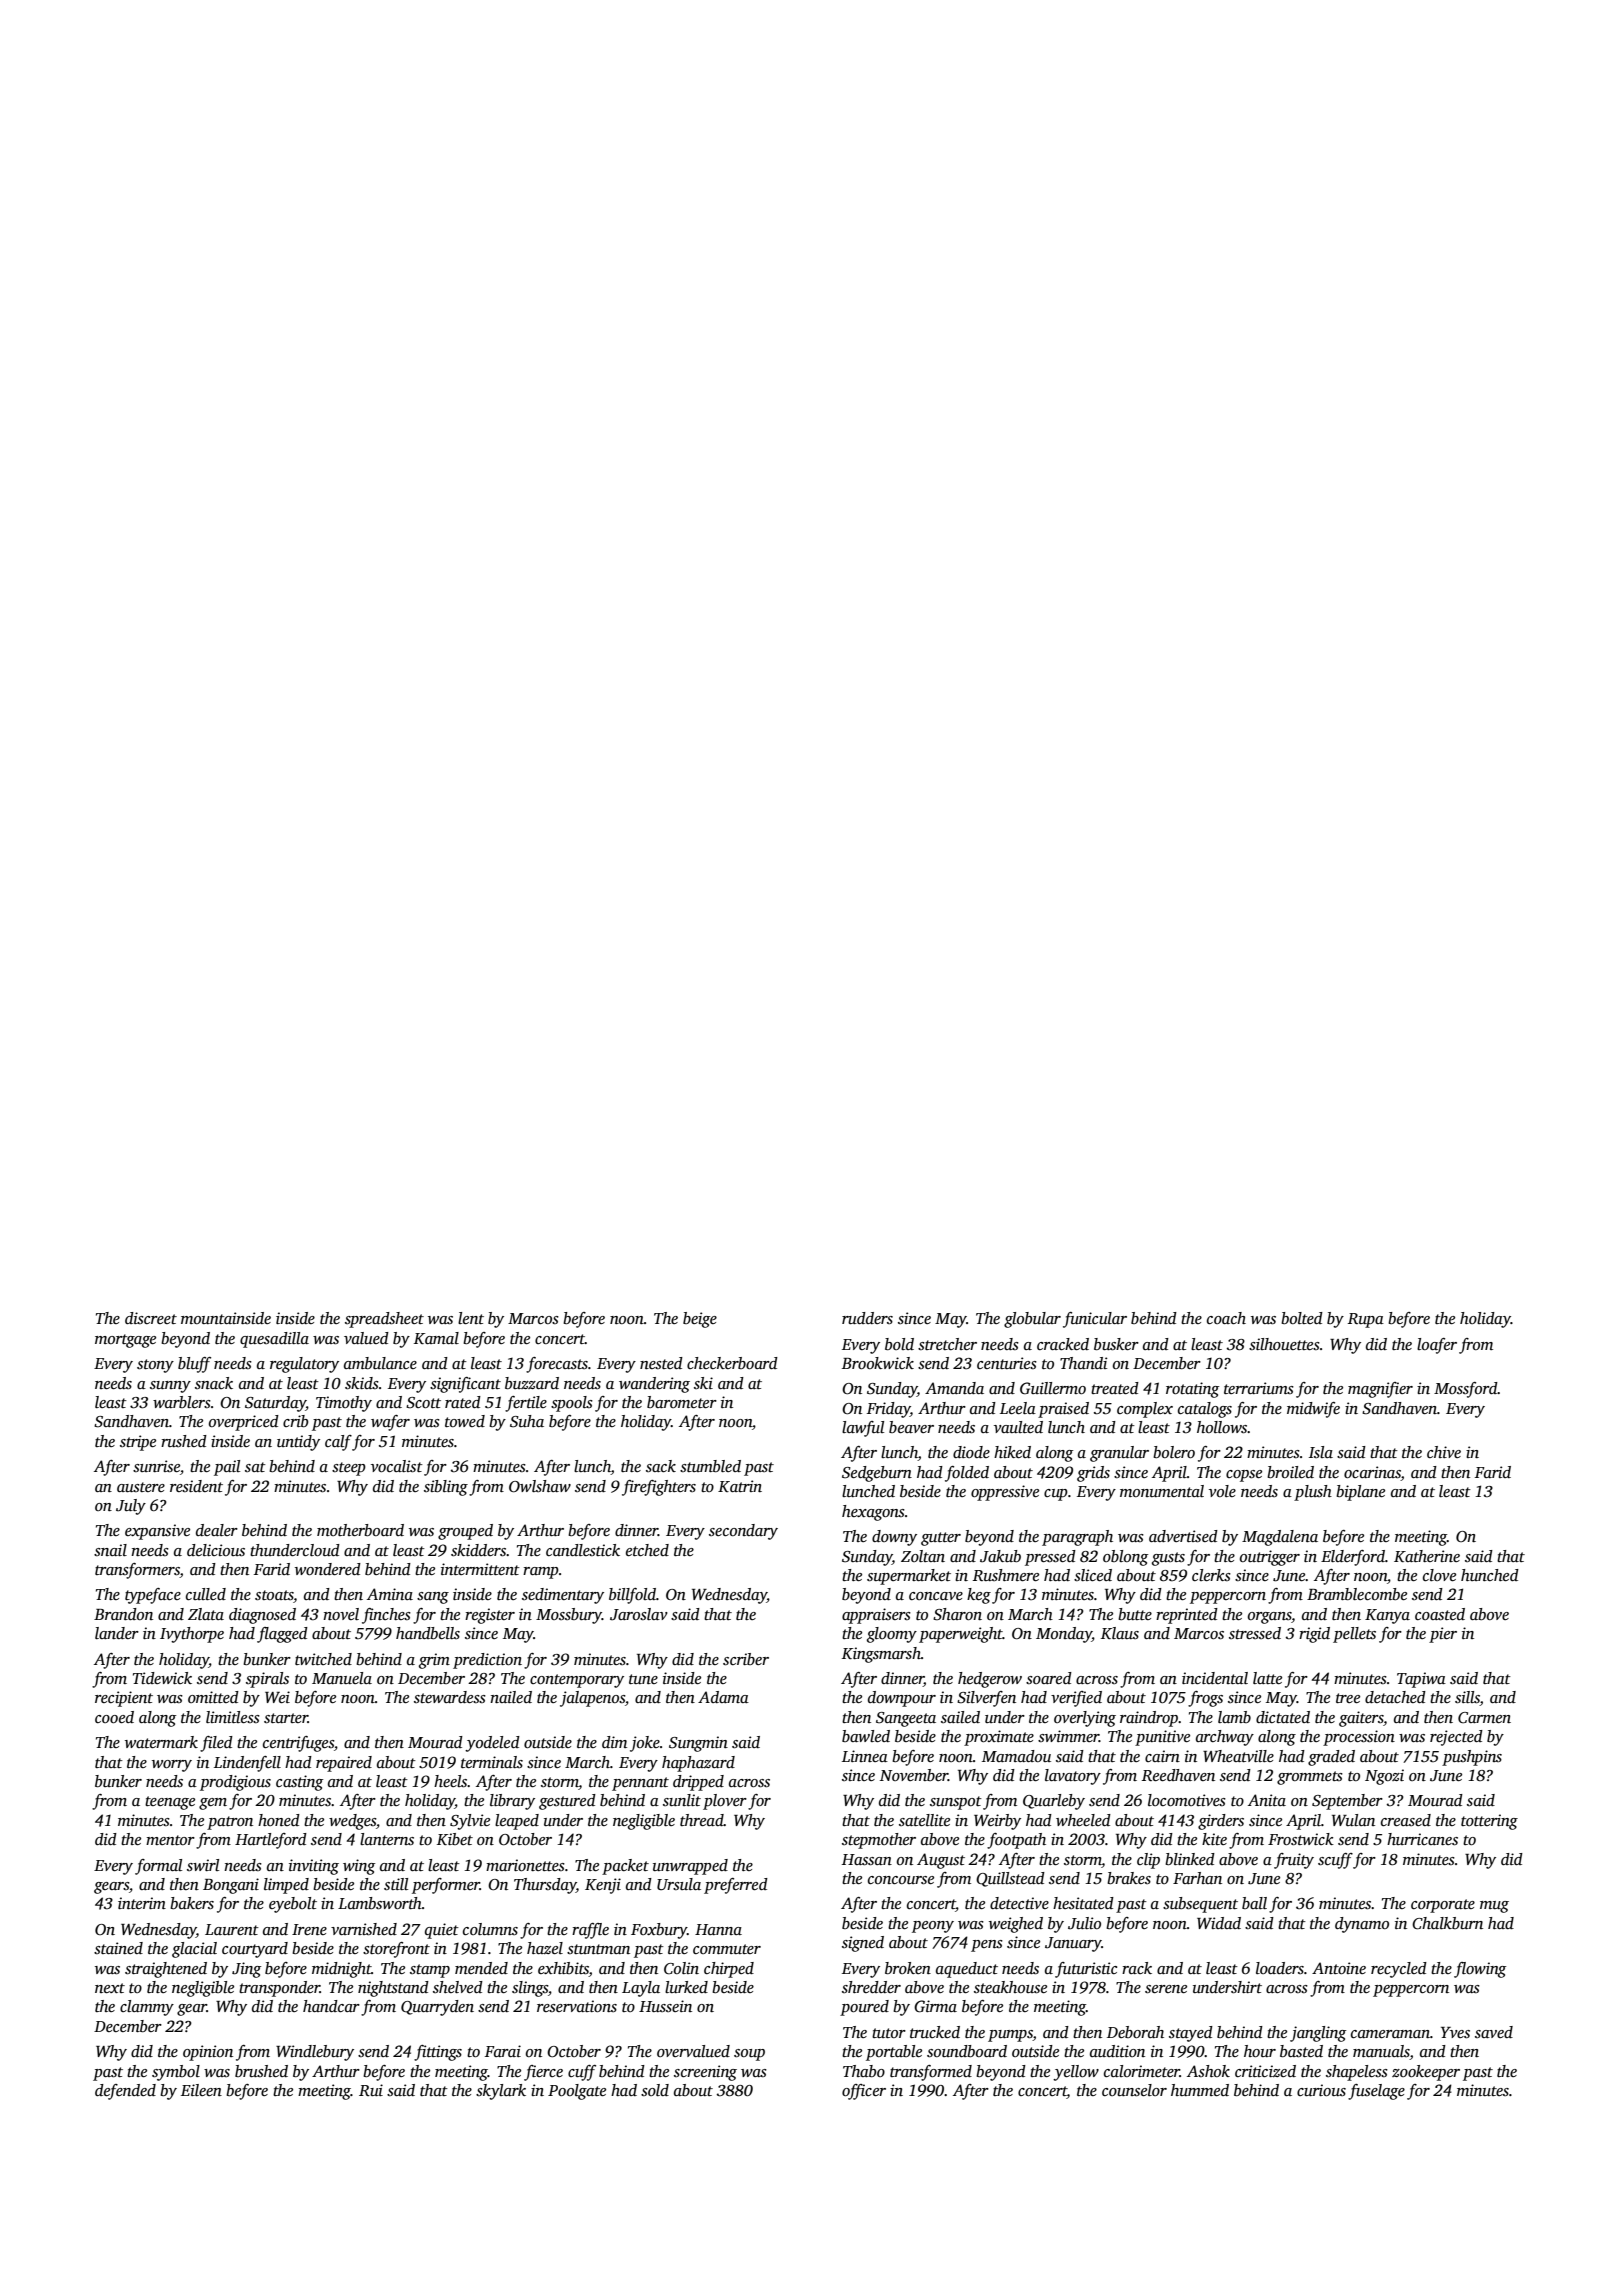 The width and height of the document is (1620, 2292). What do you see at coordinates (590, 1931) in the document?
I see `raffle` at bounding box center [590, 1931].
